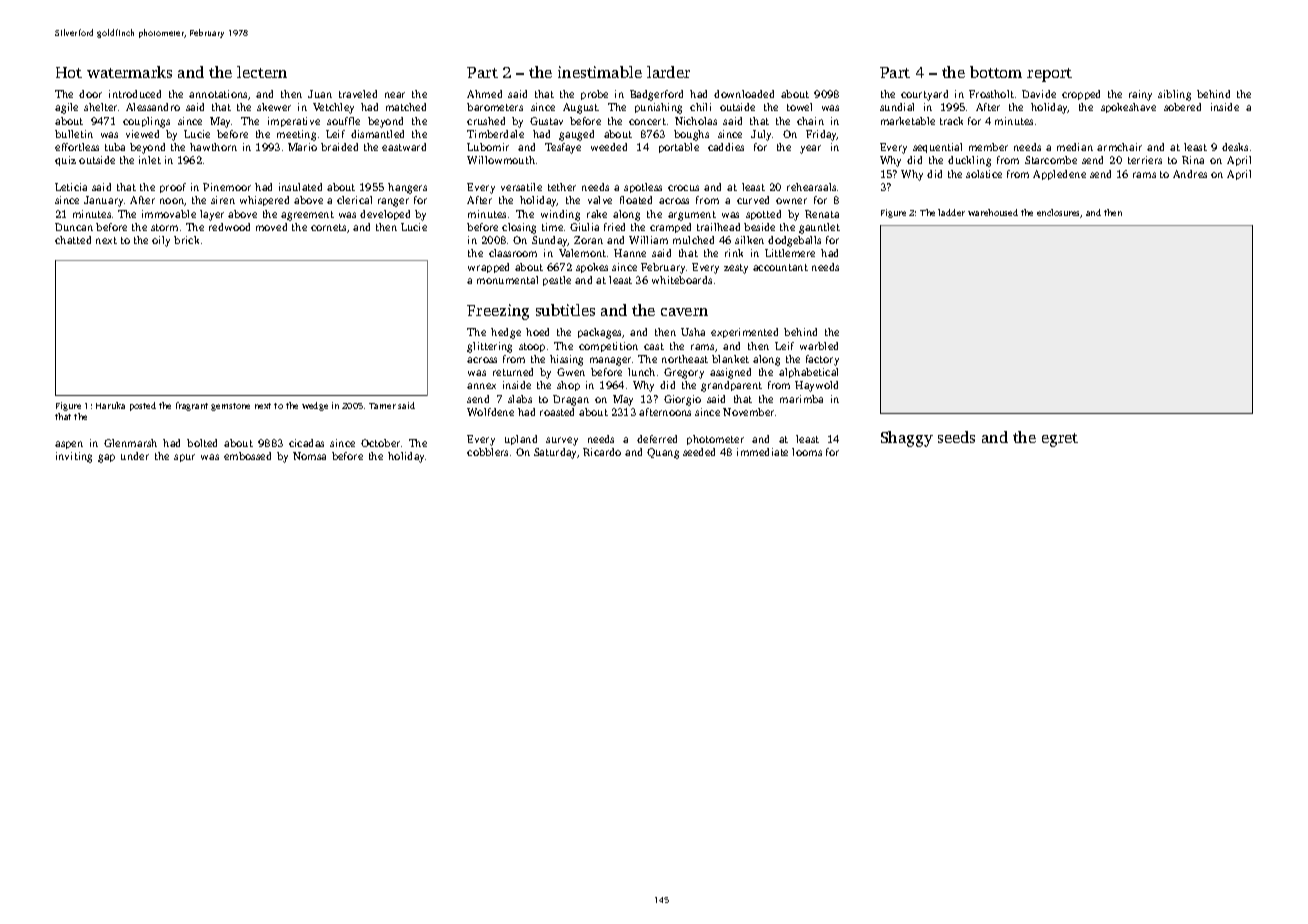  What do you see at coordinates (748, 412) in the document?
I see `November` at bounding box center [748, 412].
